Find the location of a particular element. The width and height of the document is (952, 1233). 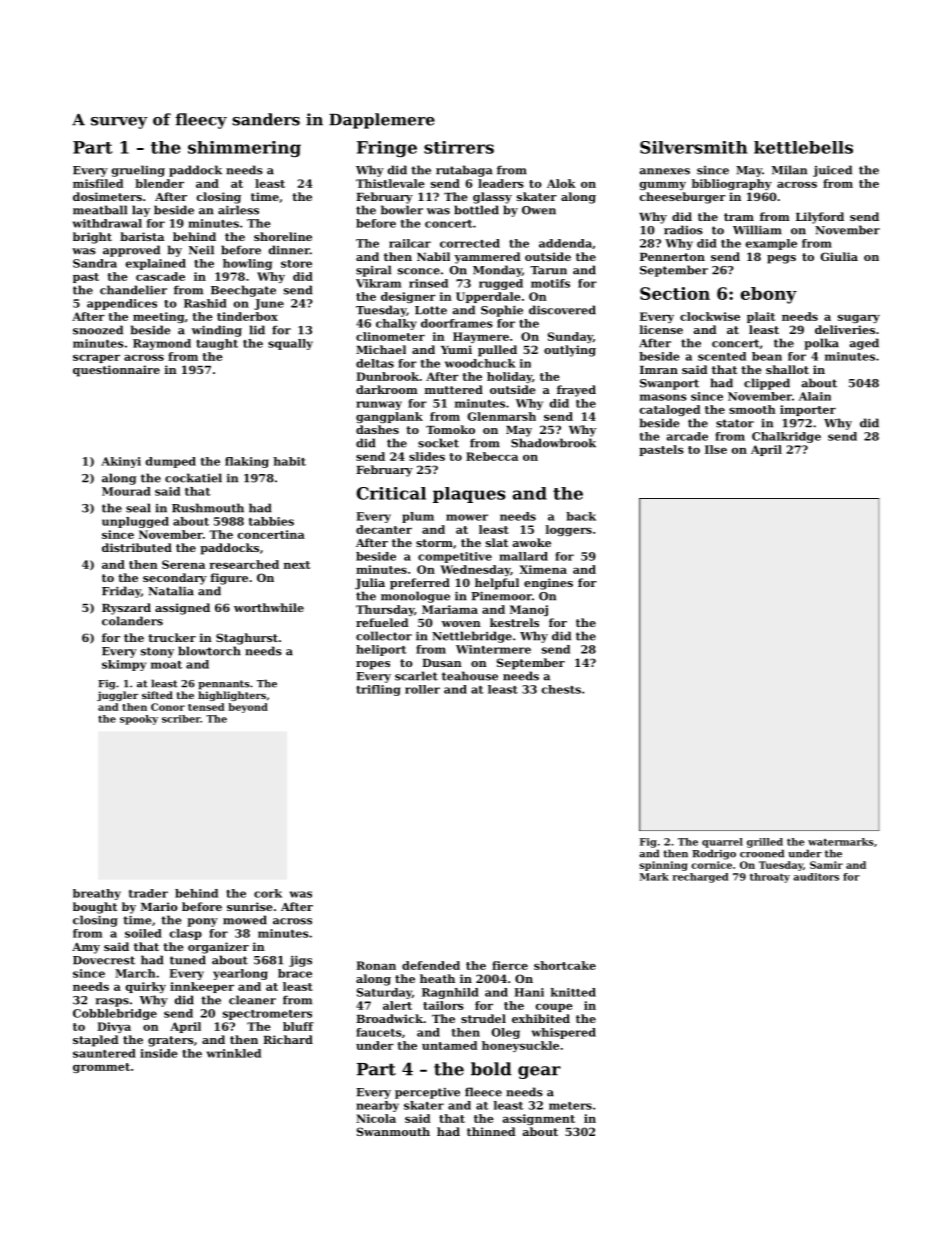

clockwise is located at coordinates (710, 316).
